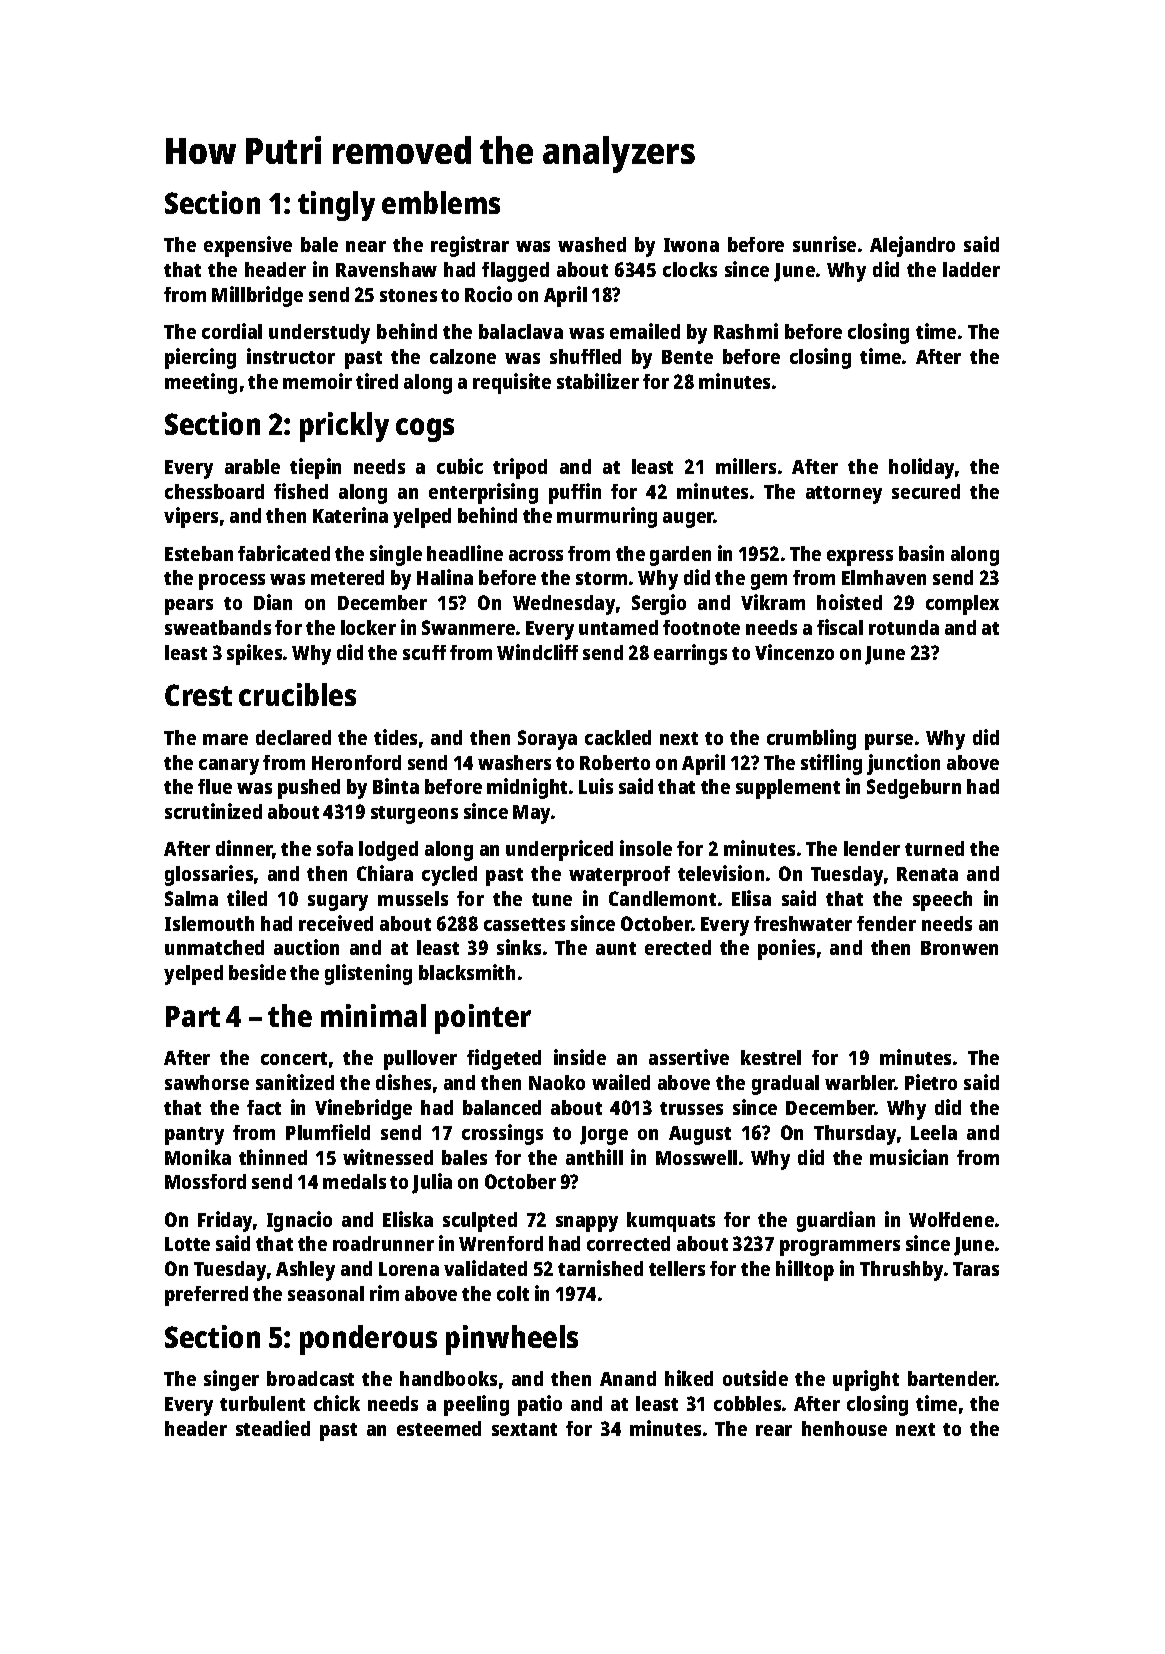  What do you see at coordinates (678, 947) in the page?
I see `erected` at bounding box center [678, 947].
